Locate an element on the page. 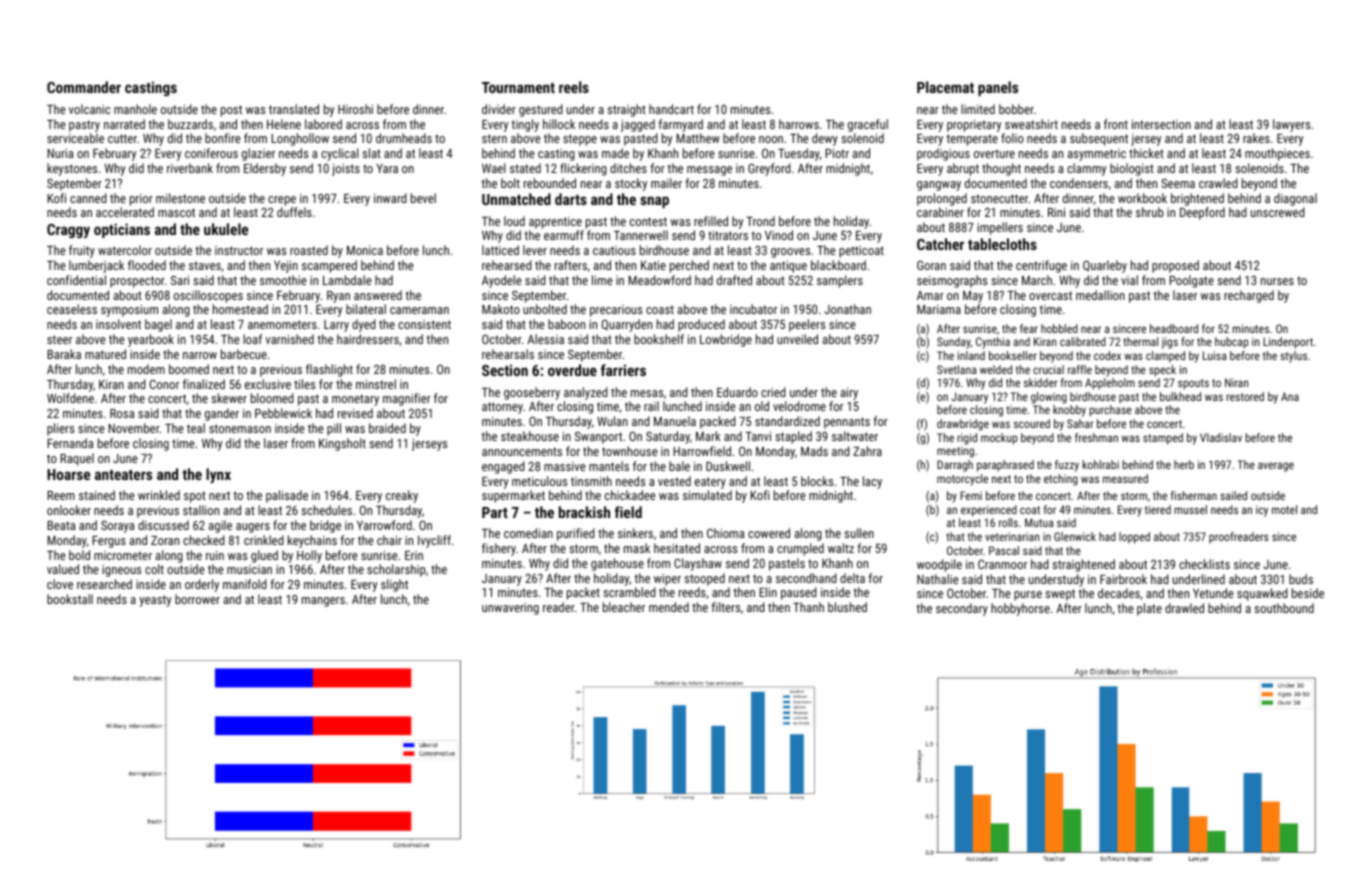  riverbank is located at coordinates (190, 168).
